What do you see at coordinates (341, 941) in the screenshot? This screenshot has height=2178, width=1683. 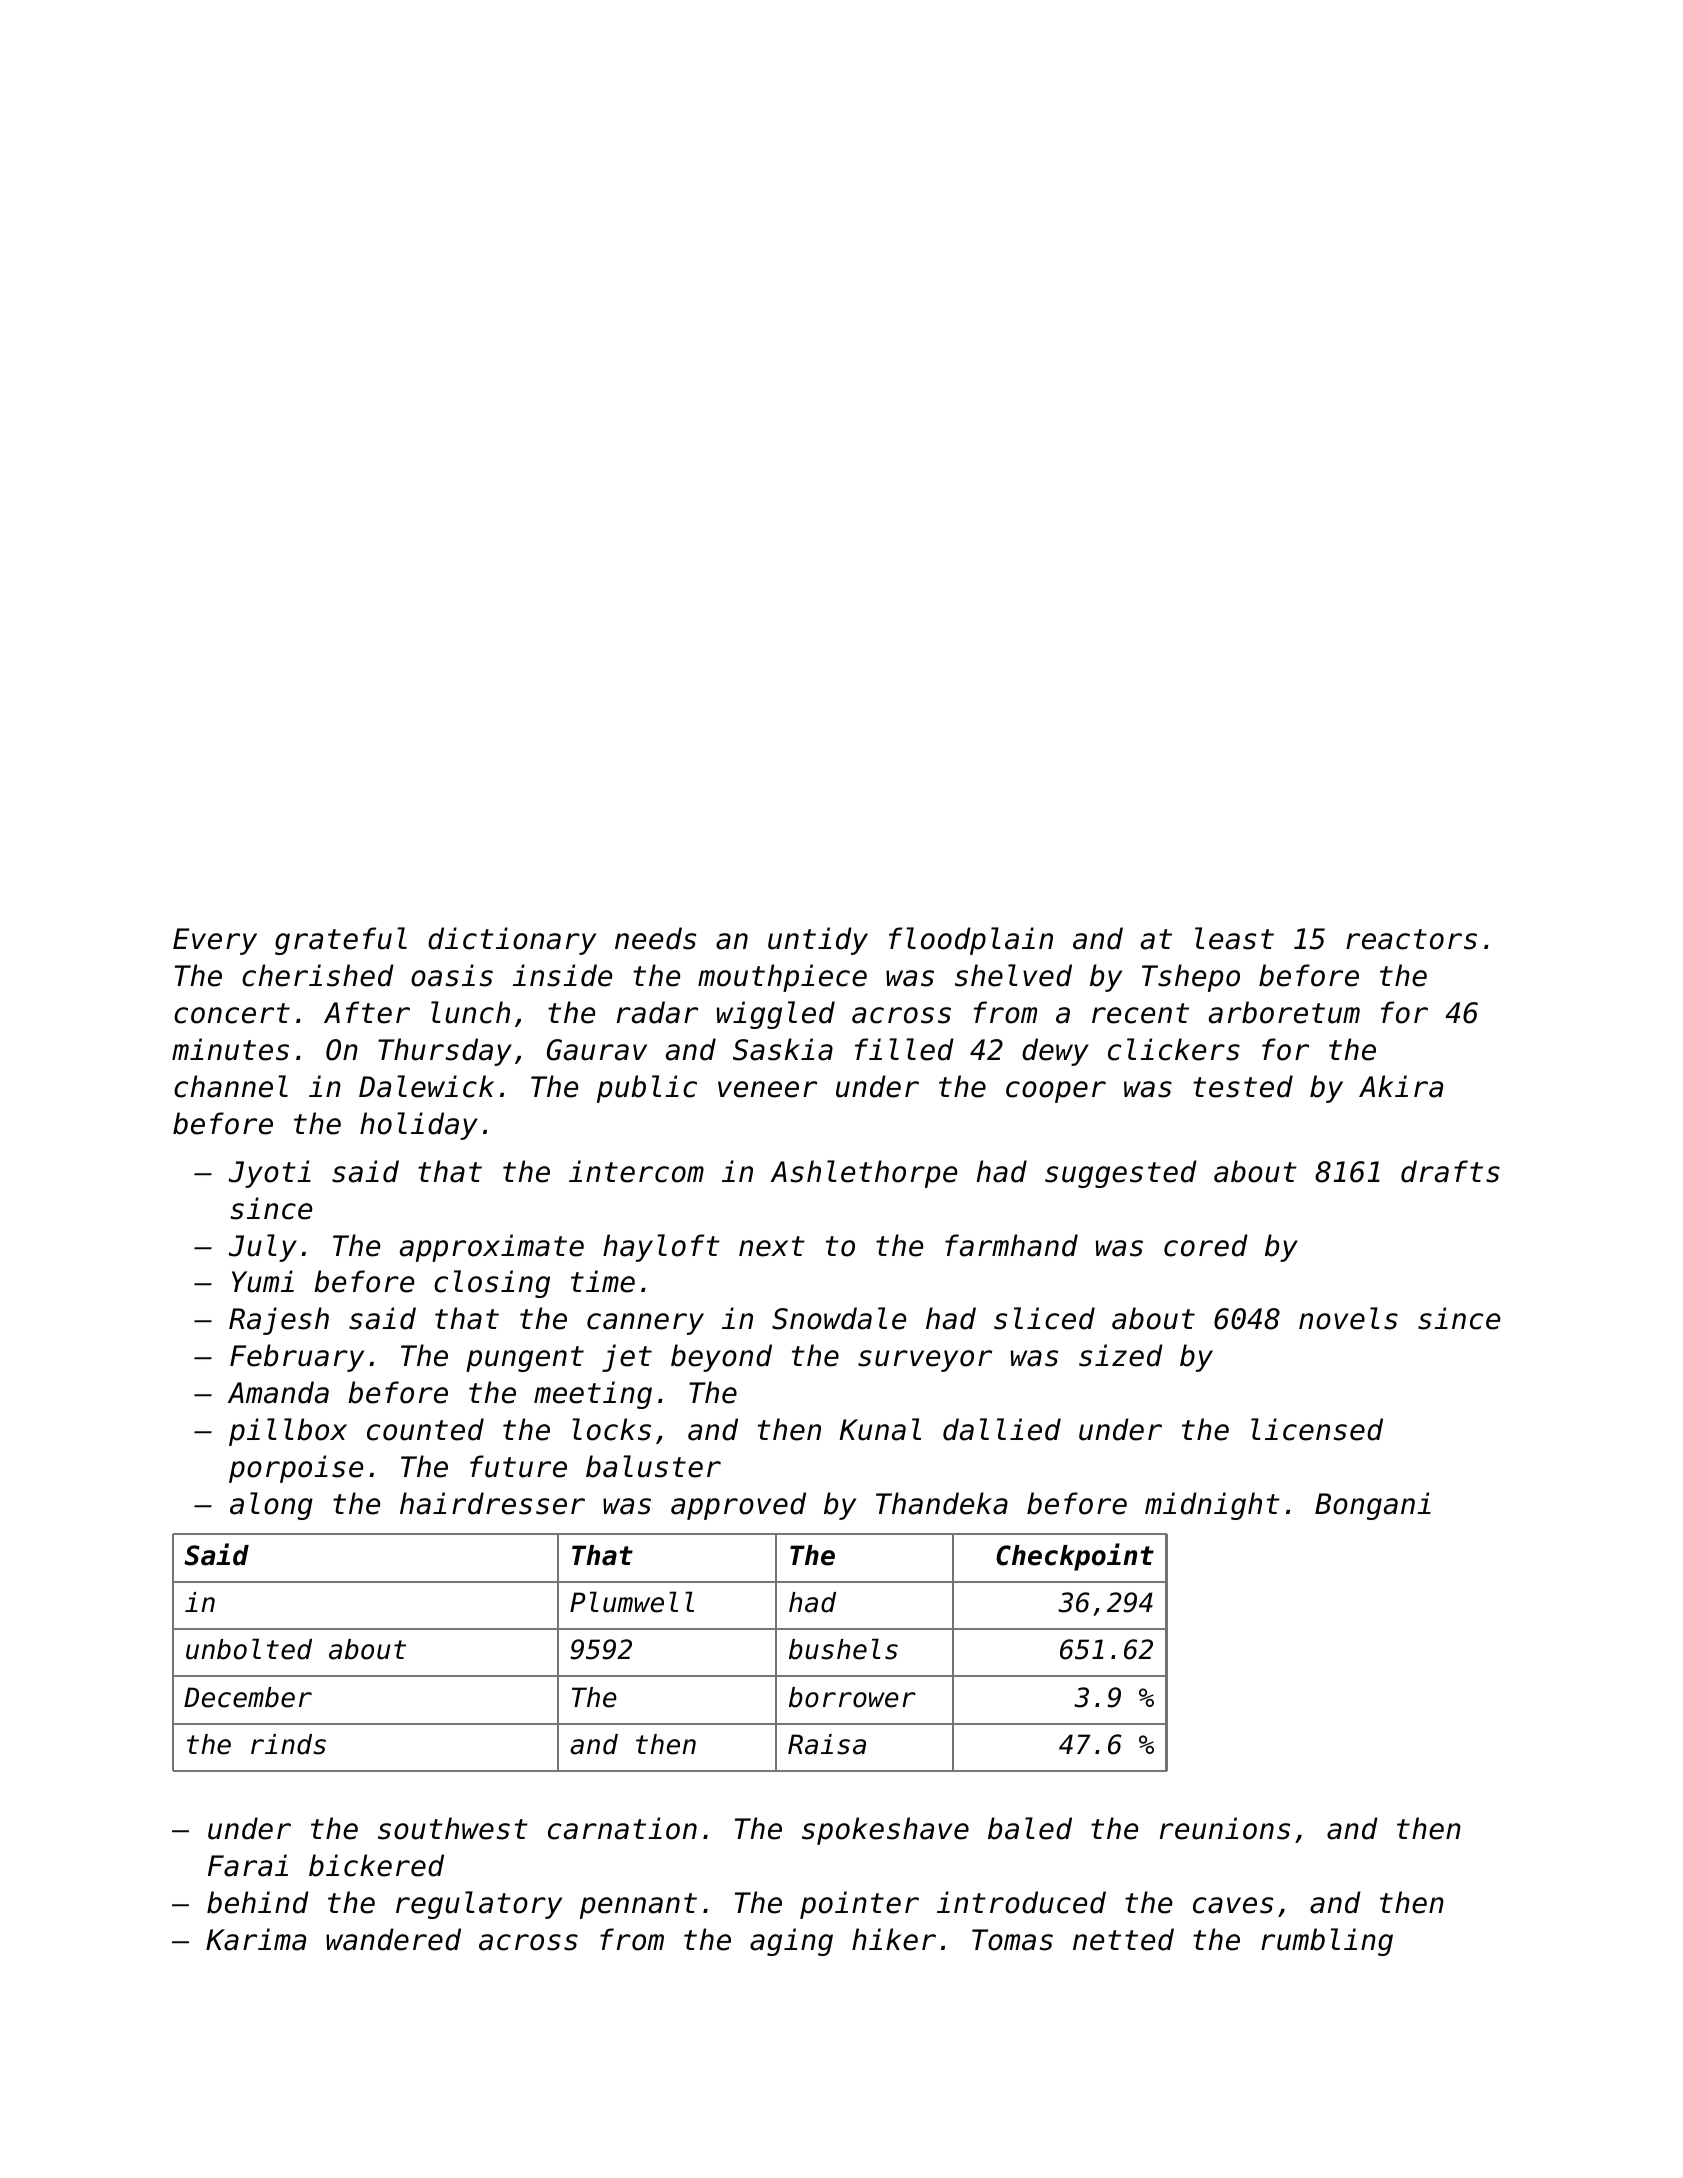 I see `grateful` at bounding box center [341, 941].
